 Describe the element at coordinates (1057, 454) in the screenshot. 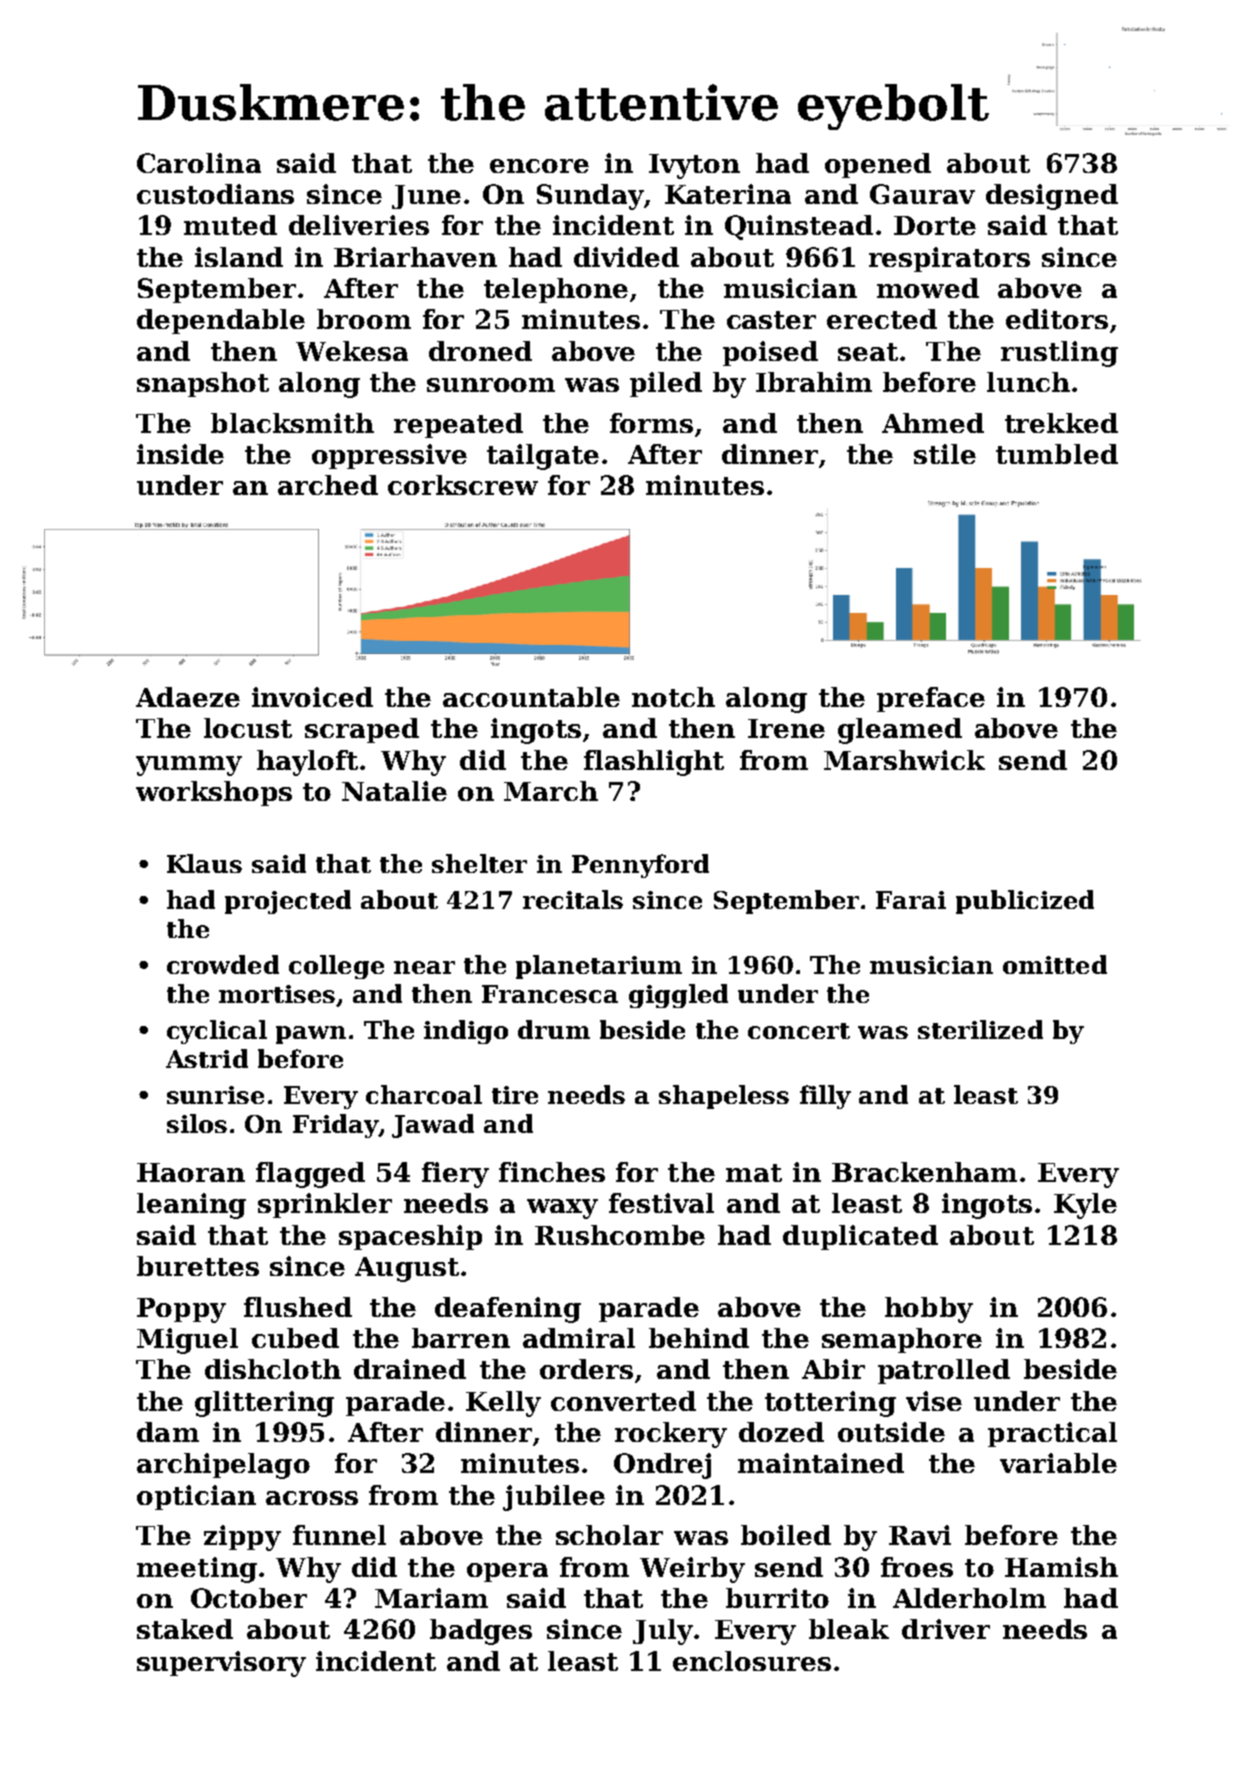

I see `tumbled` at that location.
